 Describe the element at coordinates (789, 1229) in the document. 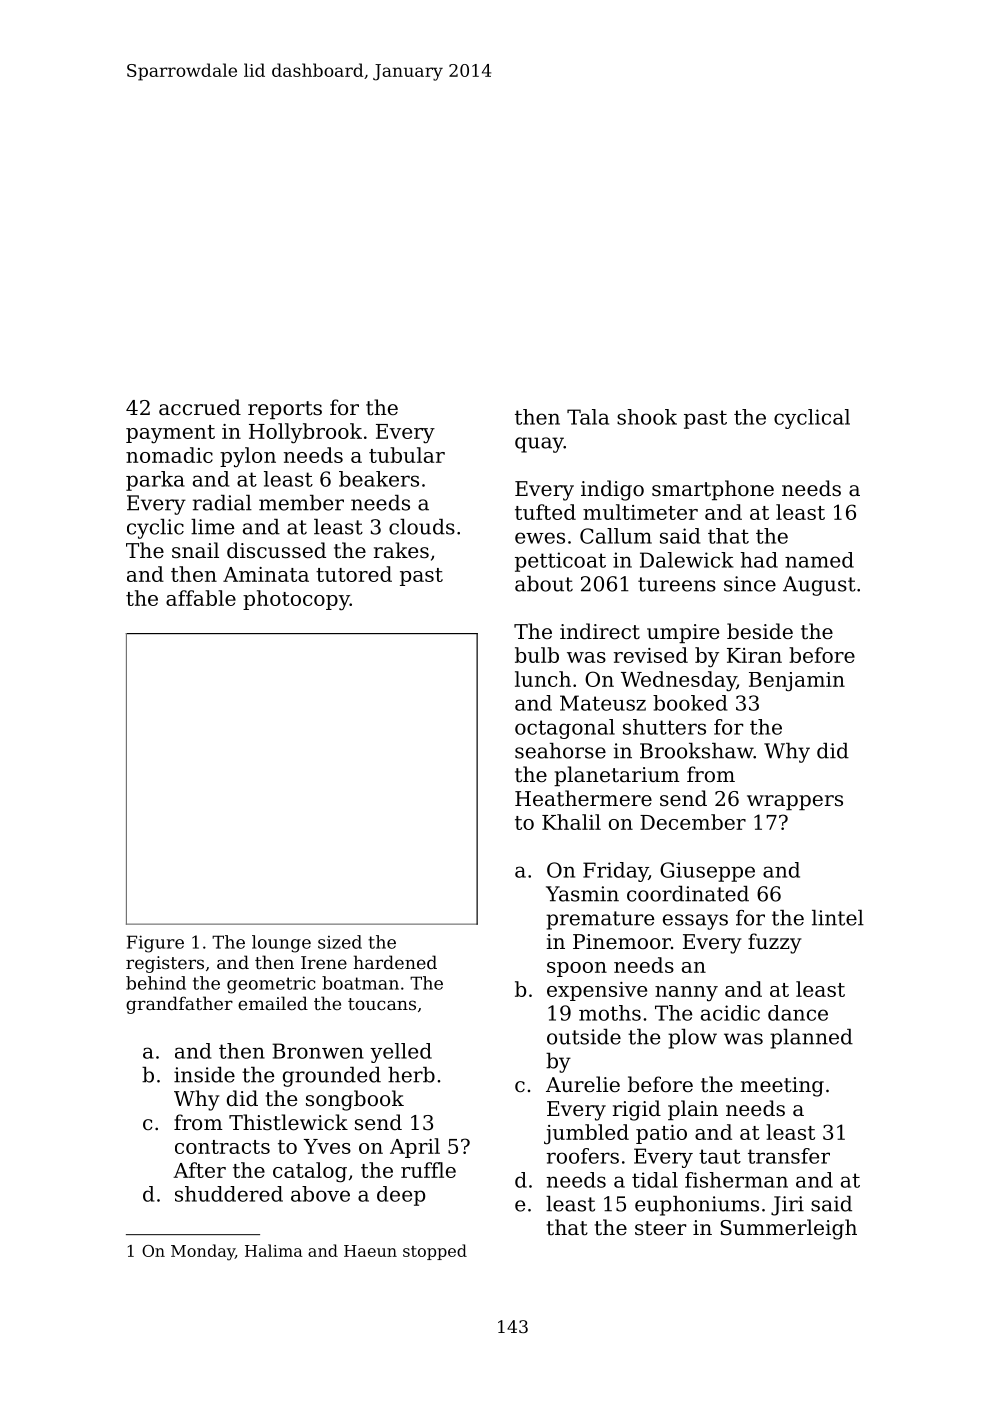

I see `Summerleigh` at that location.
